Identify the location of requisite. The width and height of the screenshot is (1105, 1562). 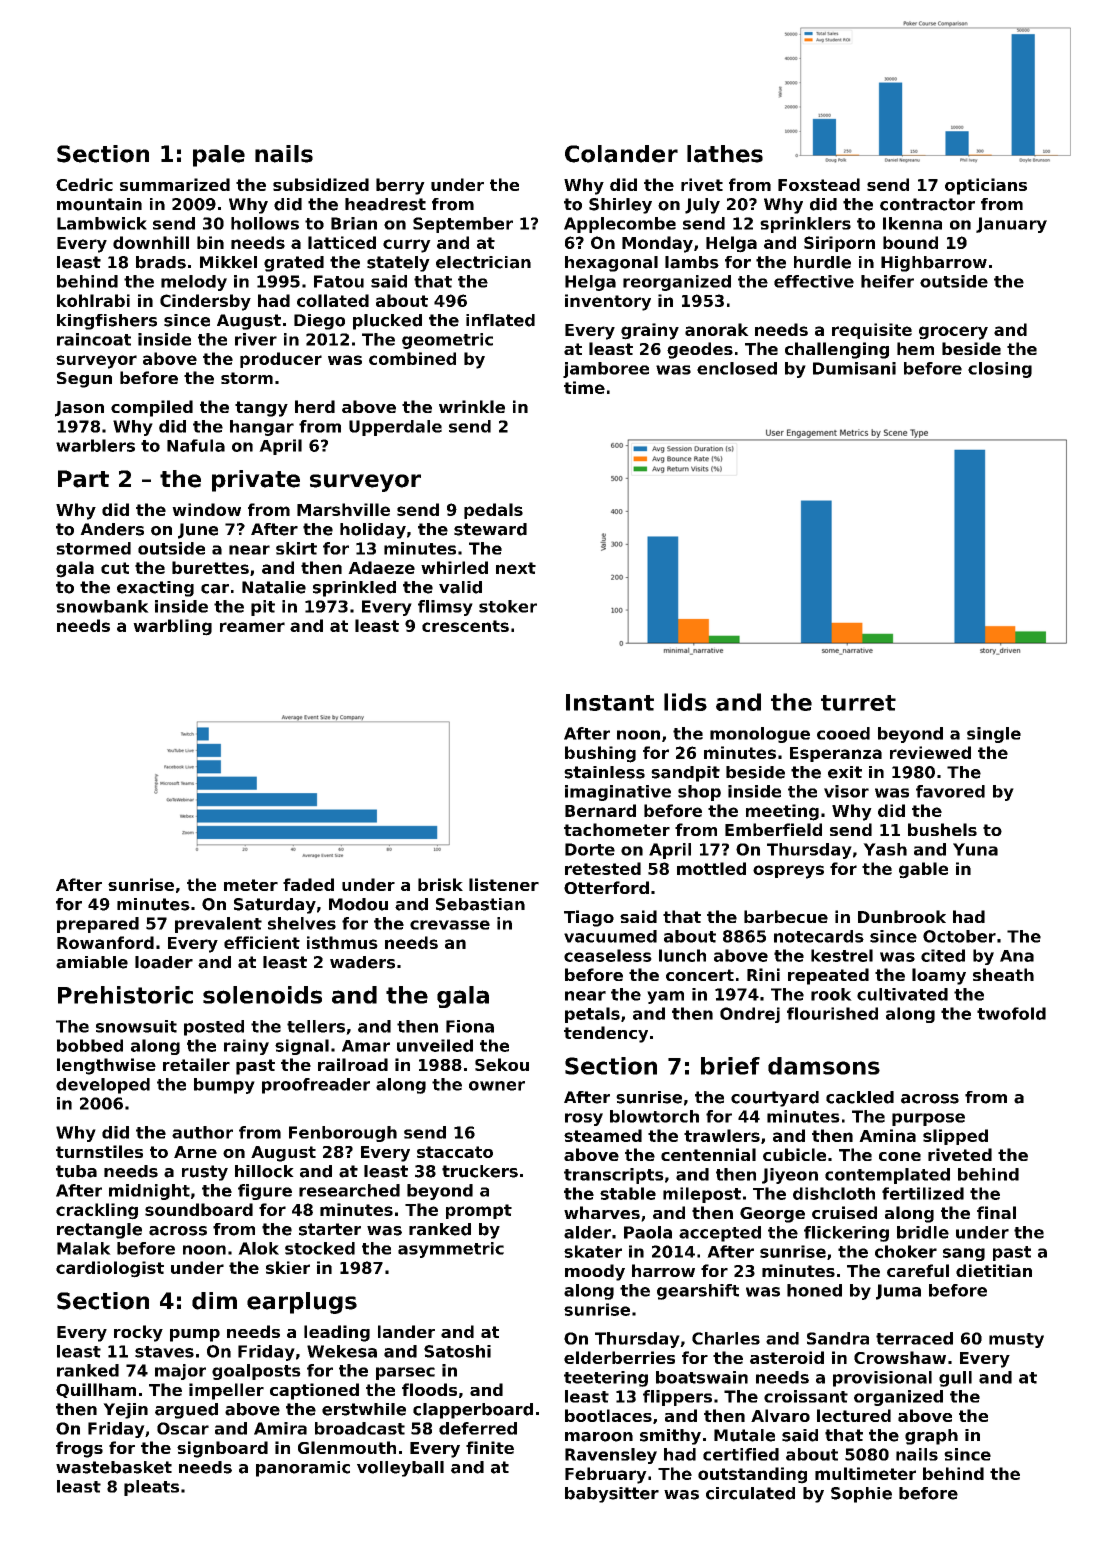
(872, 331).
